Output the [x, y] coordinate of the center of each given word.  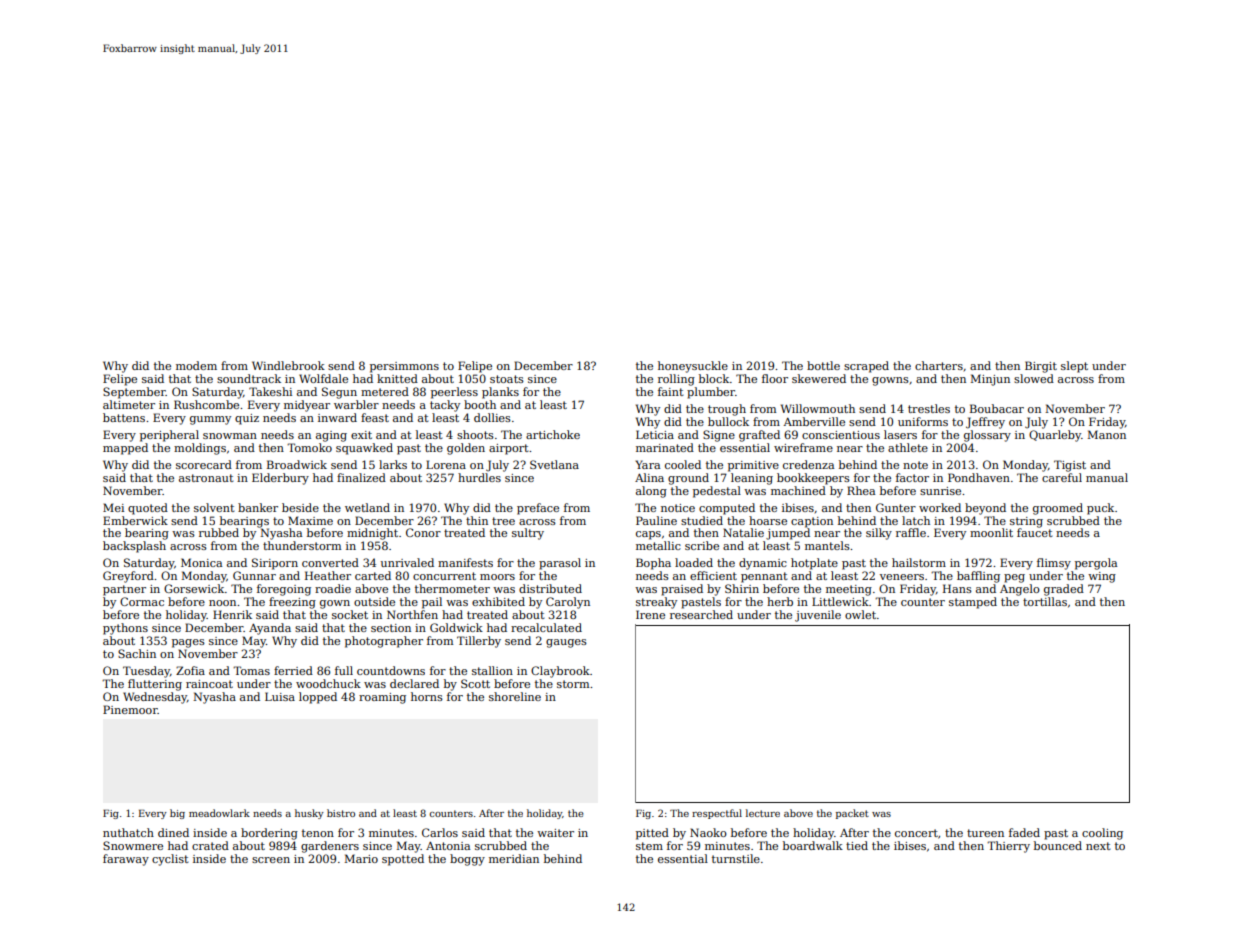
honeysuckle [693, 367]
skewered [819, 378]
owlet [860, 614]
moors [497, 577]
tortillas [1045, 601]
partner [124, 590]
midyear [307, 406]
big [177, 814]
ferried [293, 670]
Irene [650, 614]
